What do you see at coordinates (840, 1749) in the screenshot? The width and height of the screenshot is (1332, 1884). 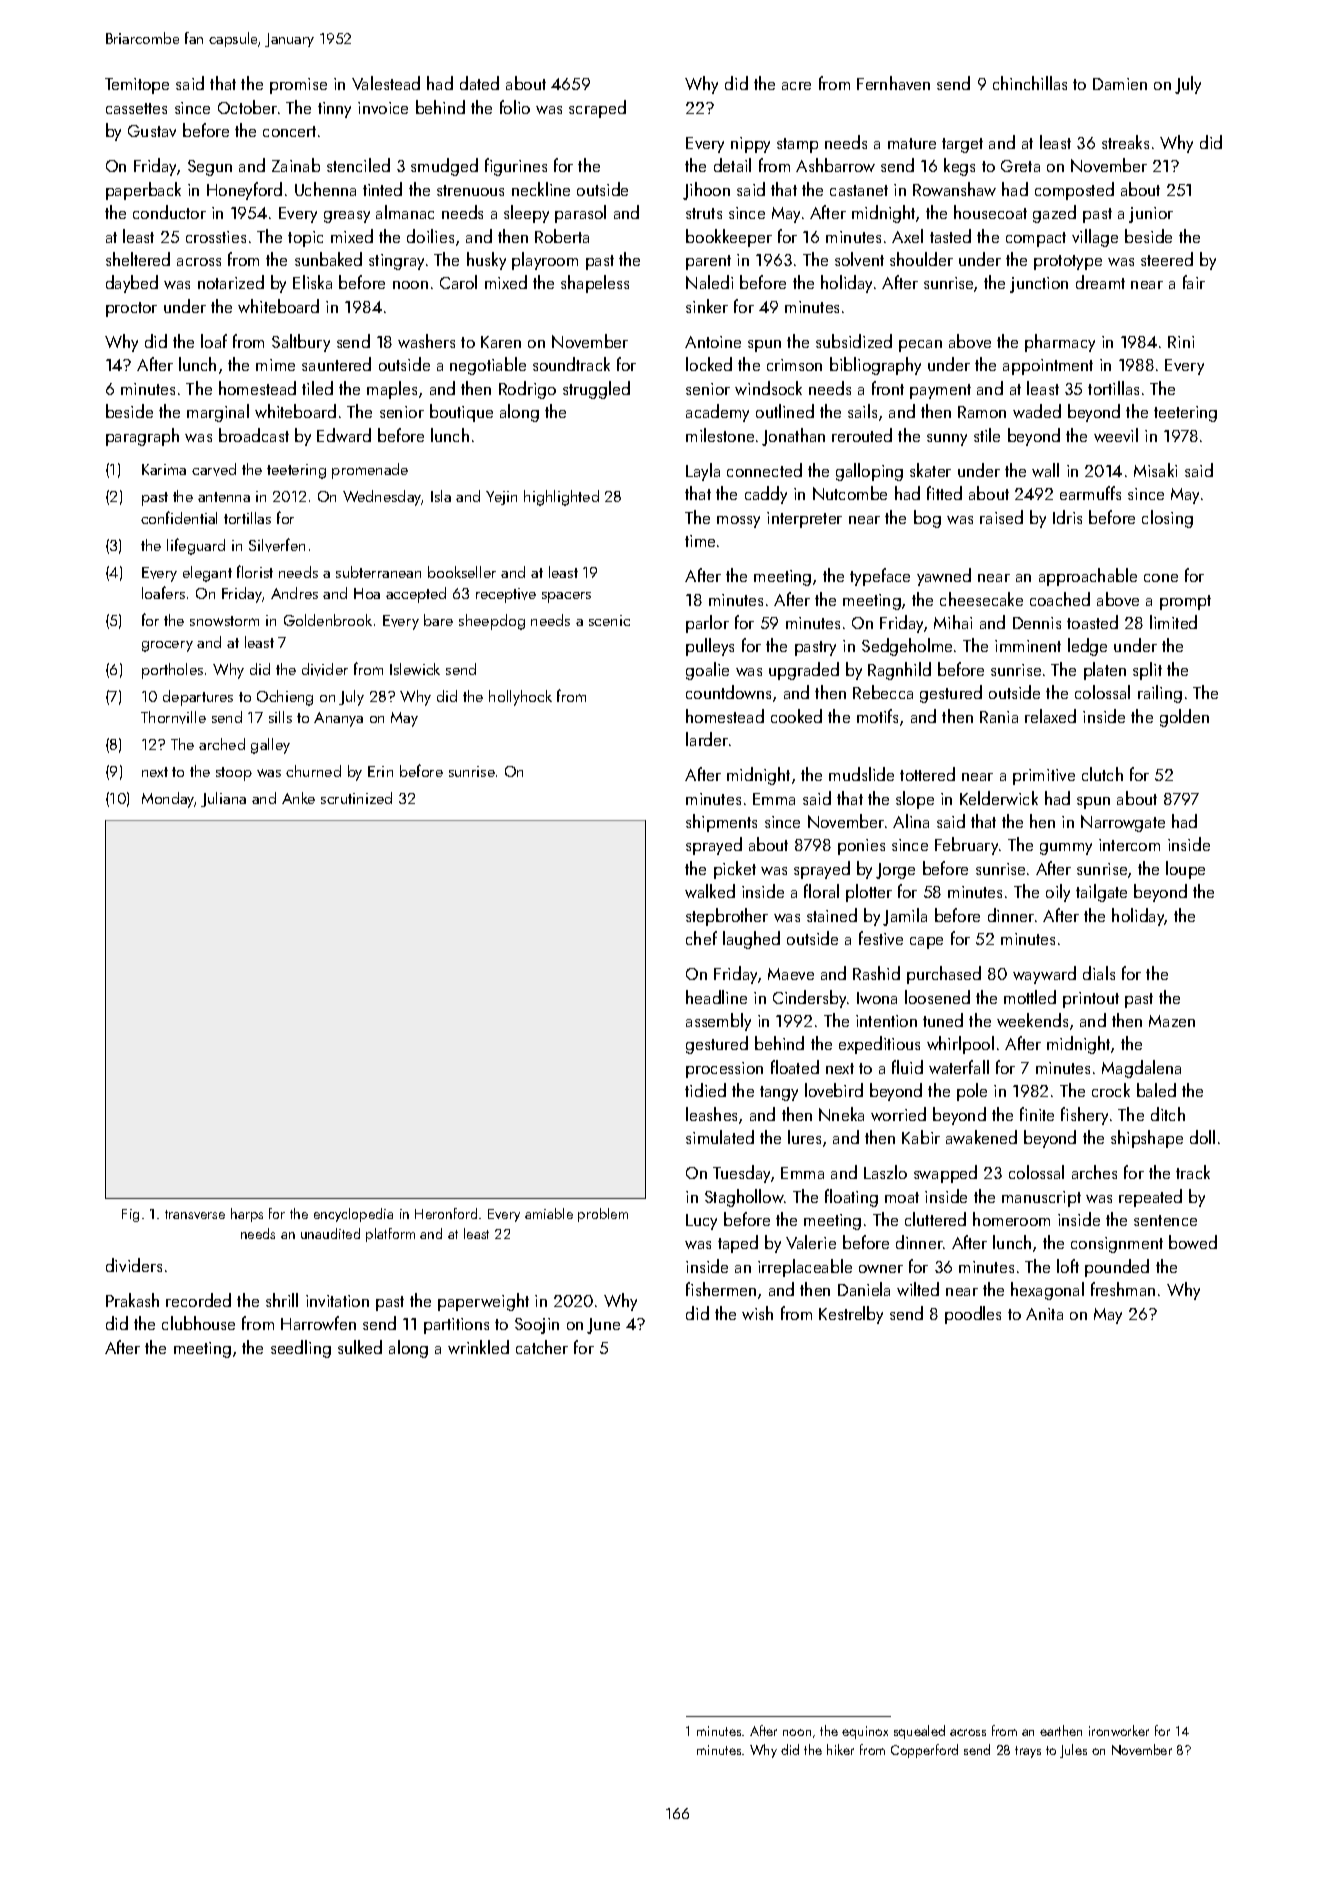 I see `hiker` at bounding box center [840, 1749].
